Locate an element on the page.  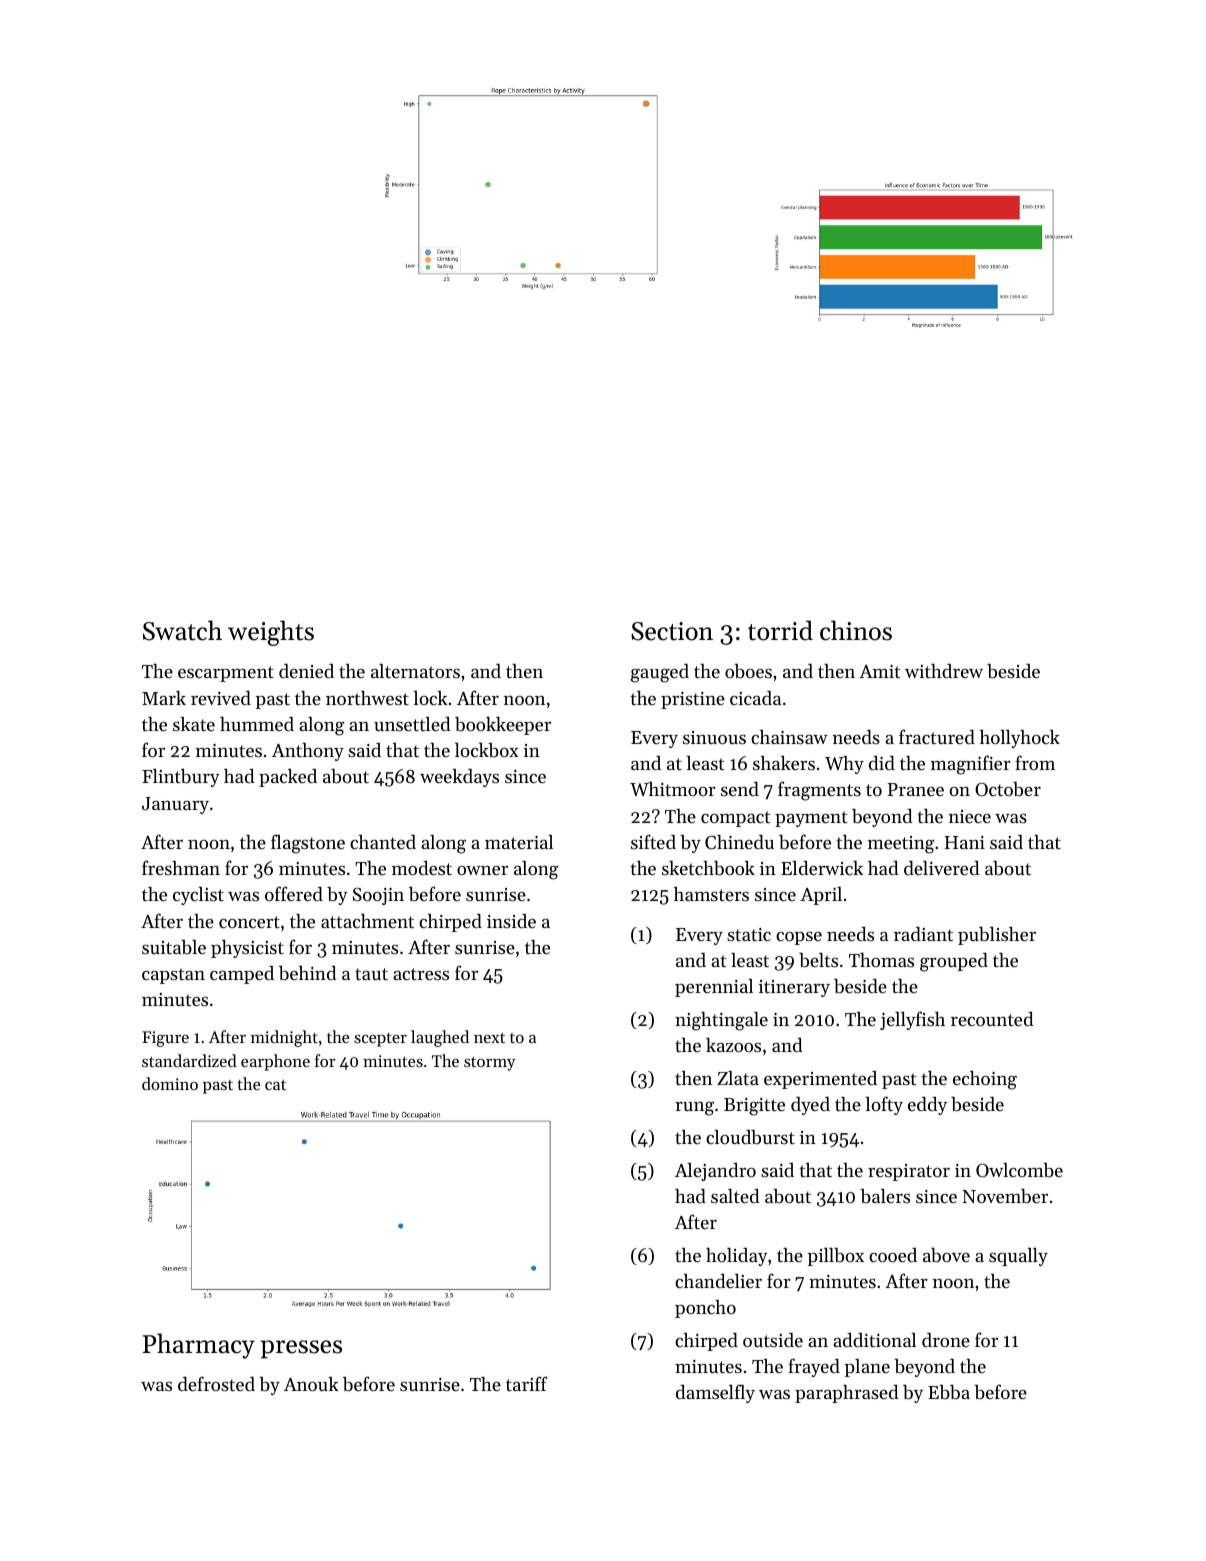
above is located at coordinates (946, 1255).
